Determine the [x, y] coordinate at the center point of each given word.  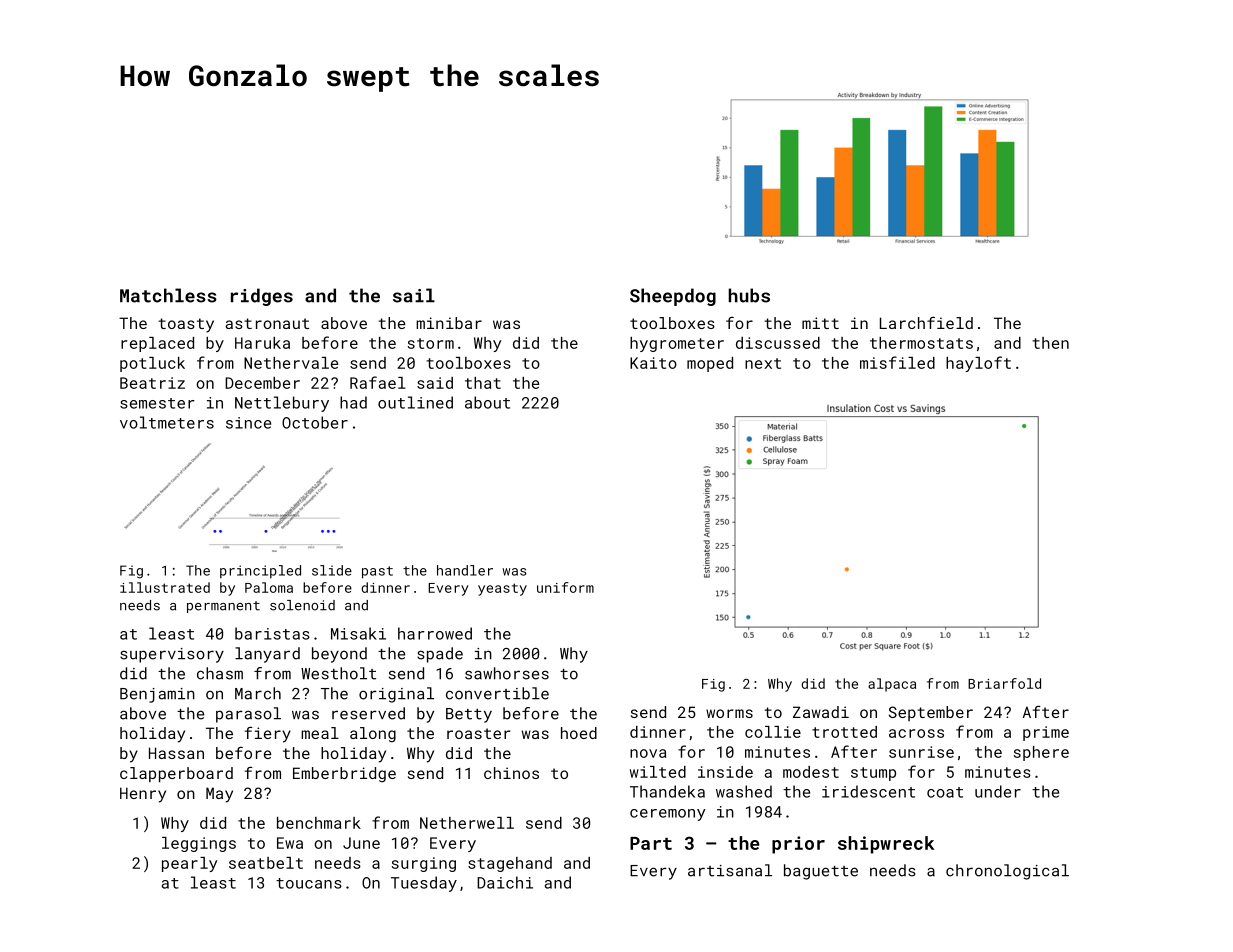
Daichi [505, 882]
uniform [565, 587]
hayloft [978, 364]
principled [260, 572]
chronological [1007, 872]
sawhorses [507, 673]
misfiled [897, 362]
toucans [309, 883]
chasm [220, 673]
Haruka [262, 343]
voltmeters [167, 422]
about [487, 402]
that [483, 383]
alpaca [892, 685]
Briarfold [1004, 683]
